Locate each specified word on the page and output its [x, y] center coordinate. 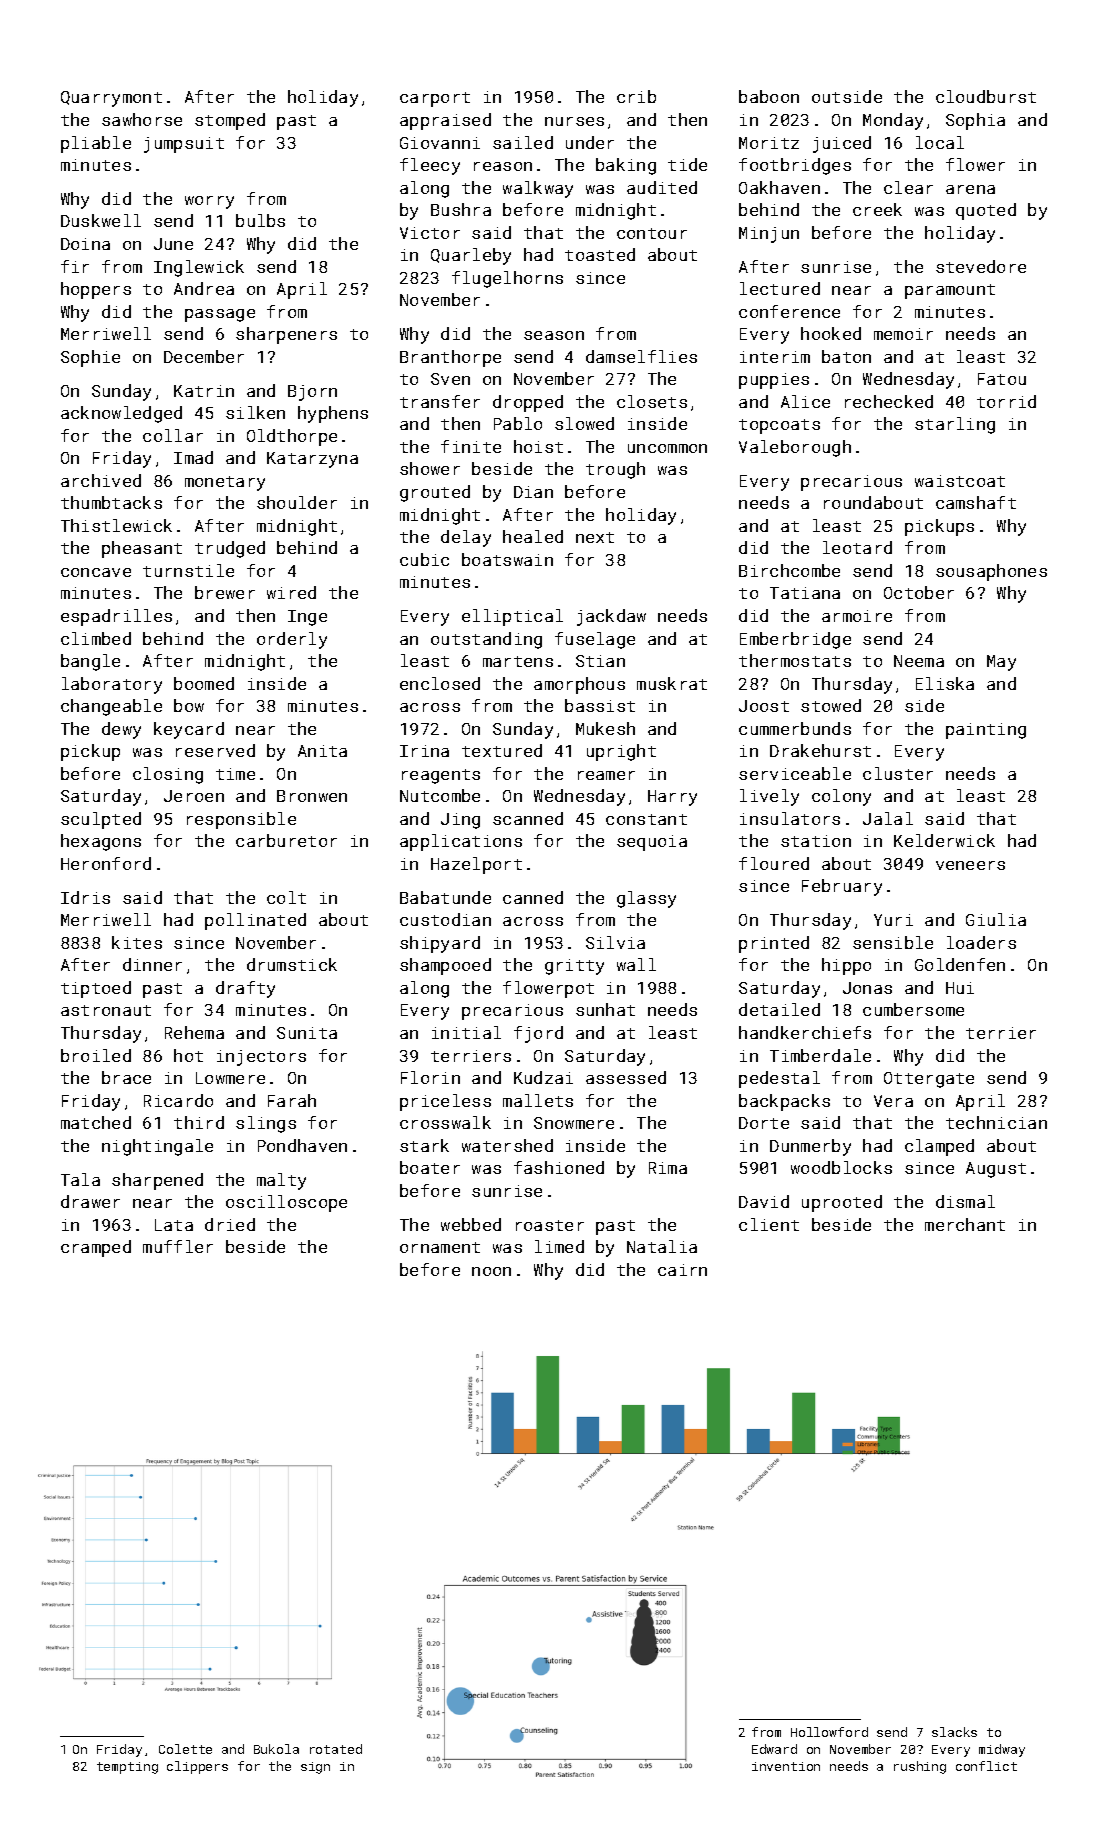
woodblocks [841, 1167]
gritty [574, 967]
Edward [774, 1749]
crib [636, 96]
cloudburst [986, 96]
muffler [178, 1246]
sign [315, 1768]
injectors [261, 1058]
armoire [857, 616]
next [595, 537]
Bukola [276, 1749]
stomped [230, 121]
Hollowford [829, 1732]
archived [101, 480]
